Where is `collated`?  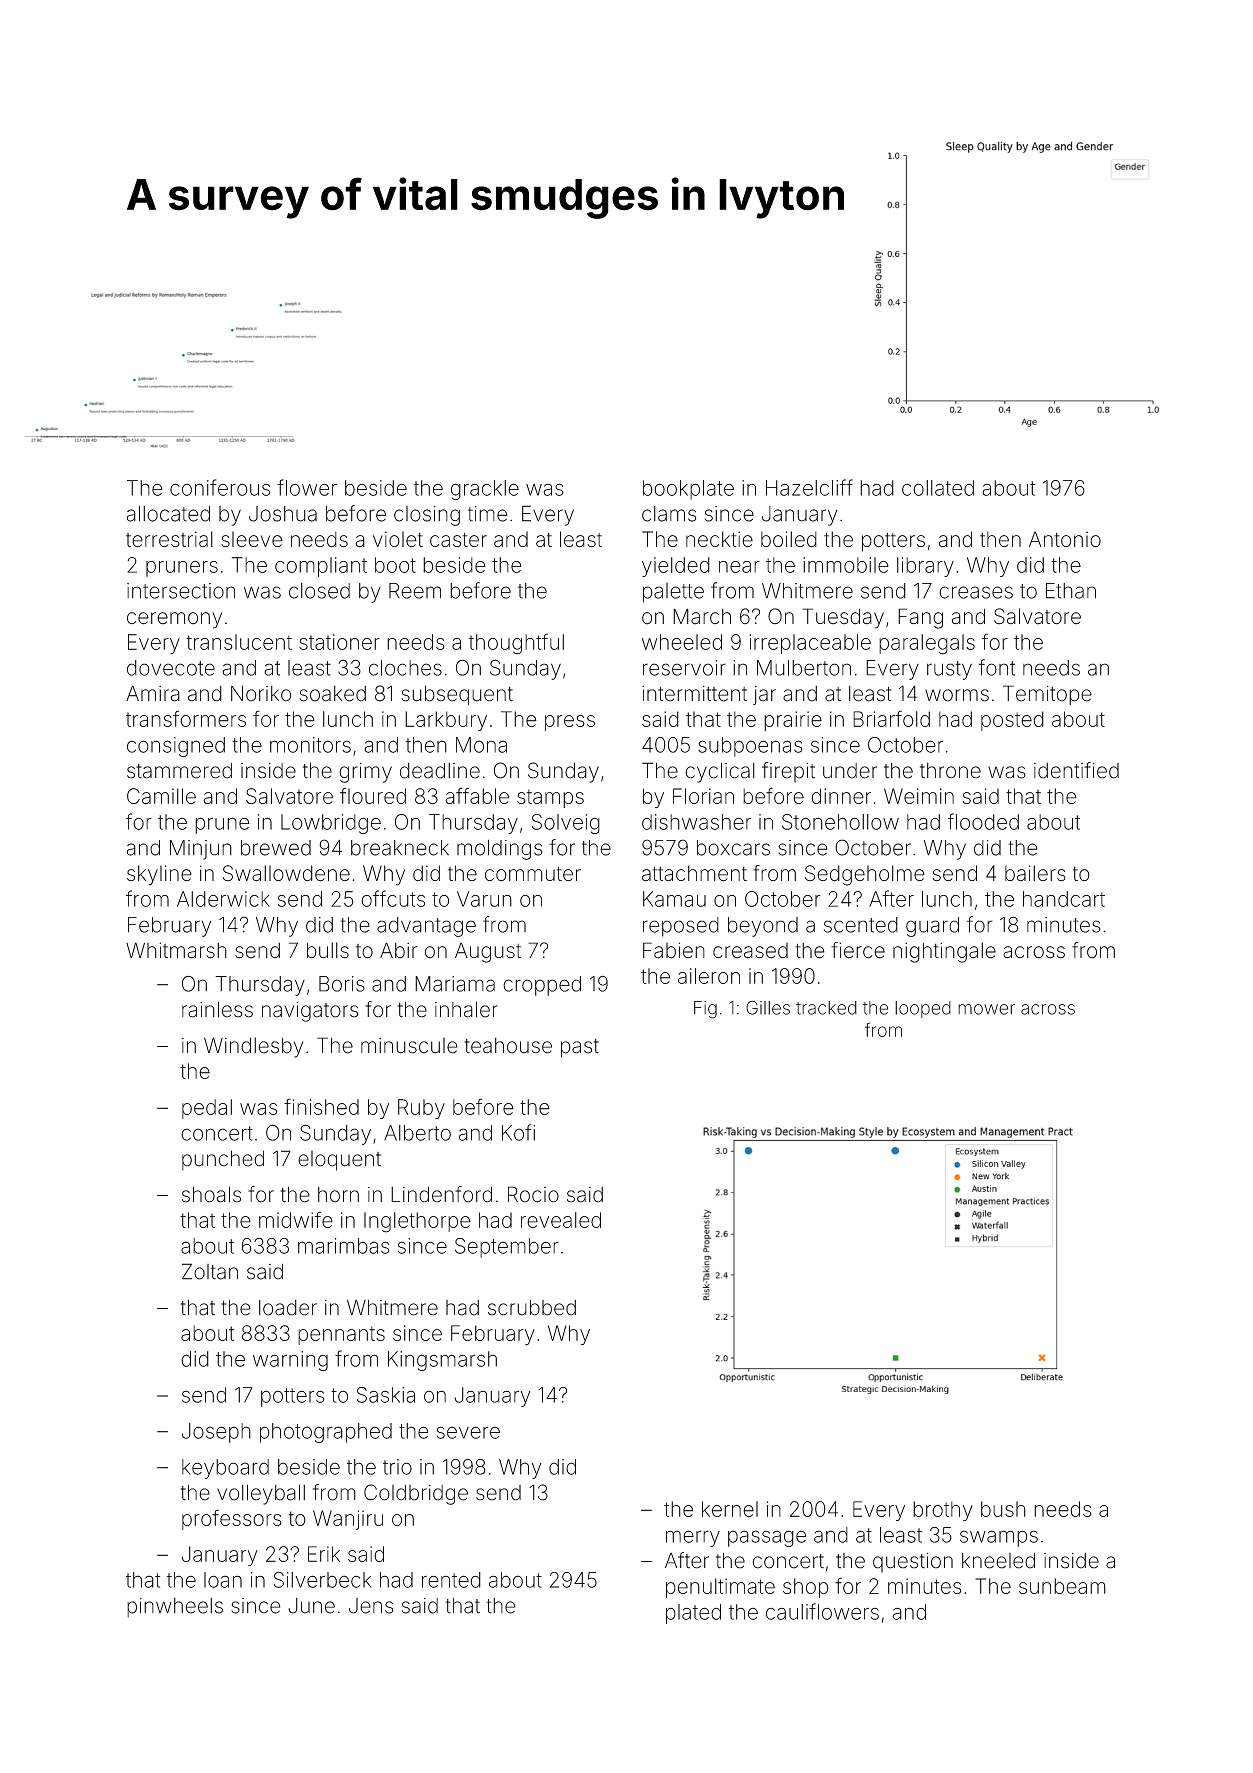 collated is located at coordinates (938, 488).
